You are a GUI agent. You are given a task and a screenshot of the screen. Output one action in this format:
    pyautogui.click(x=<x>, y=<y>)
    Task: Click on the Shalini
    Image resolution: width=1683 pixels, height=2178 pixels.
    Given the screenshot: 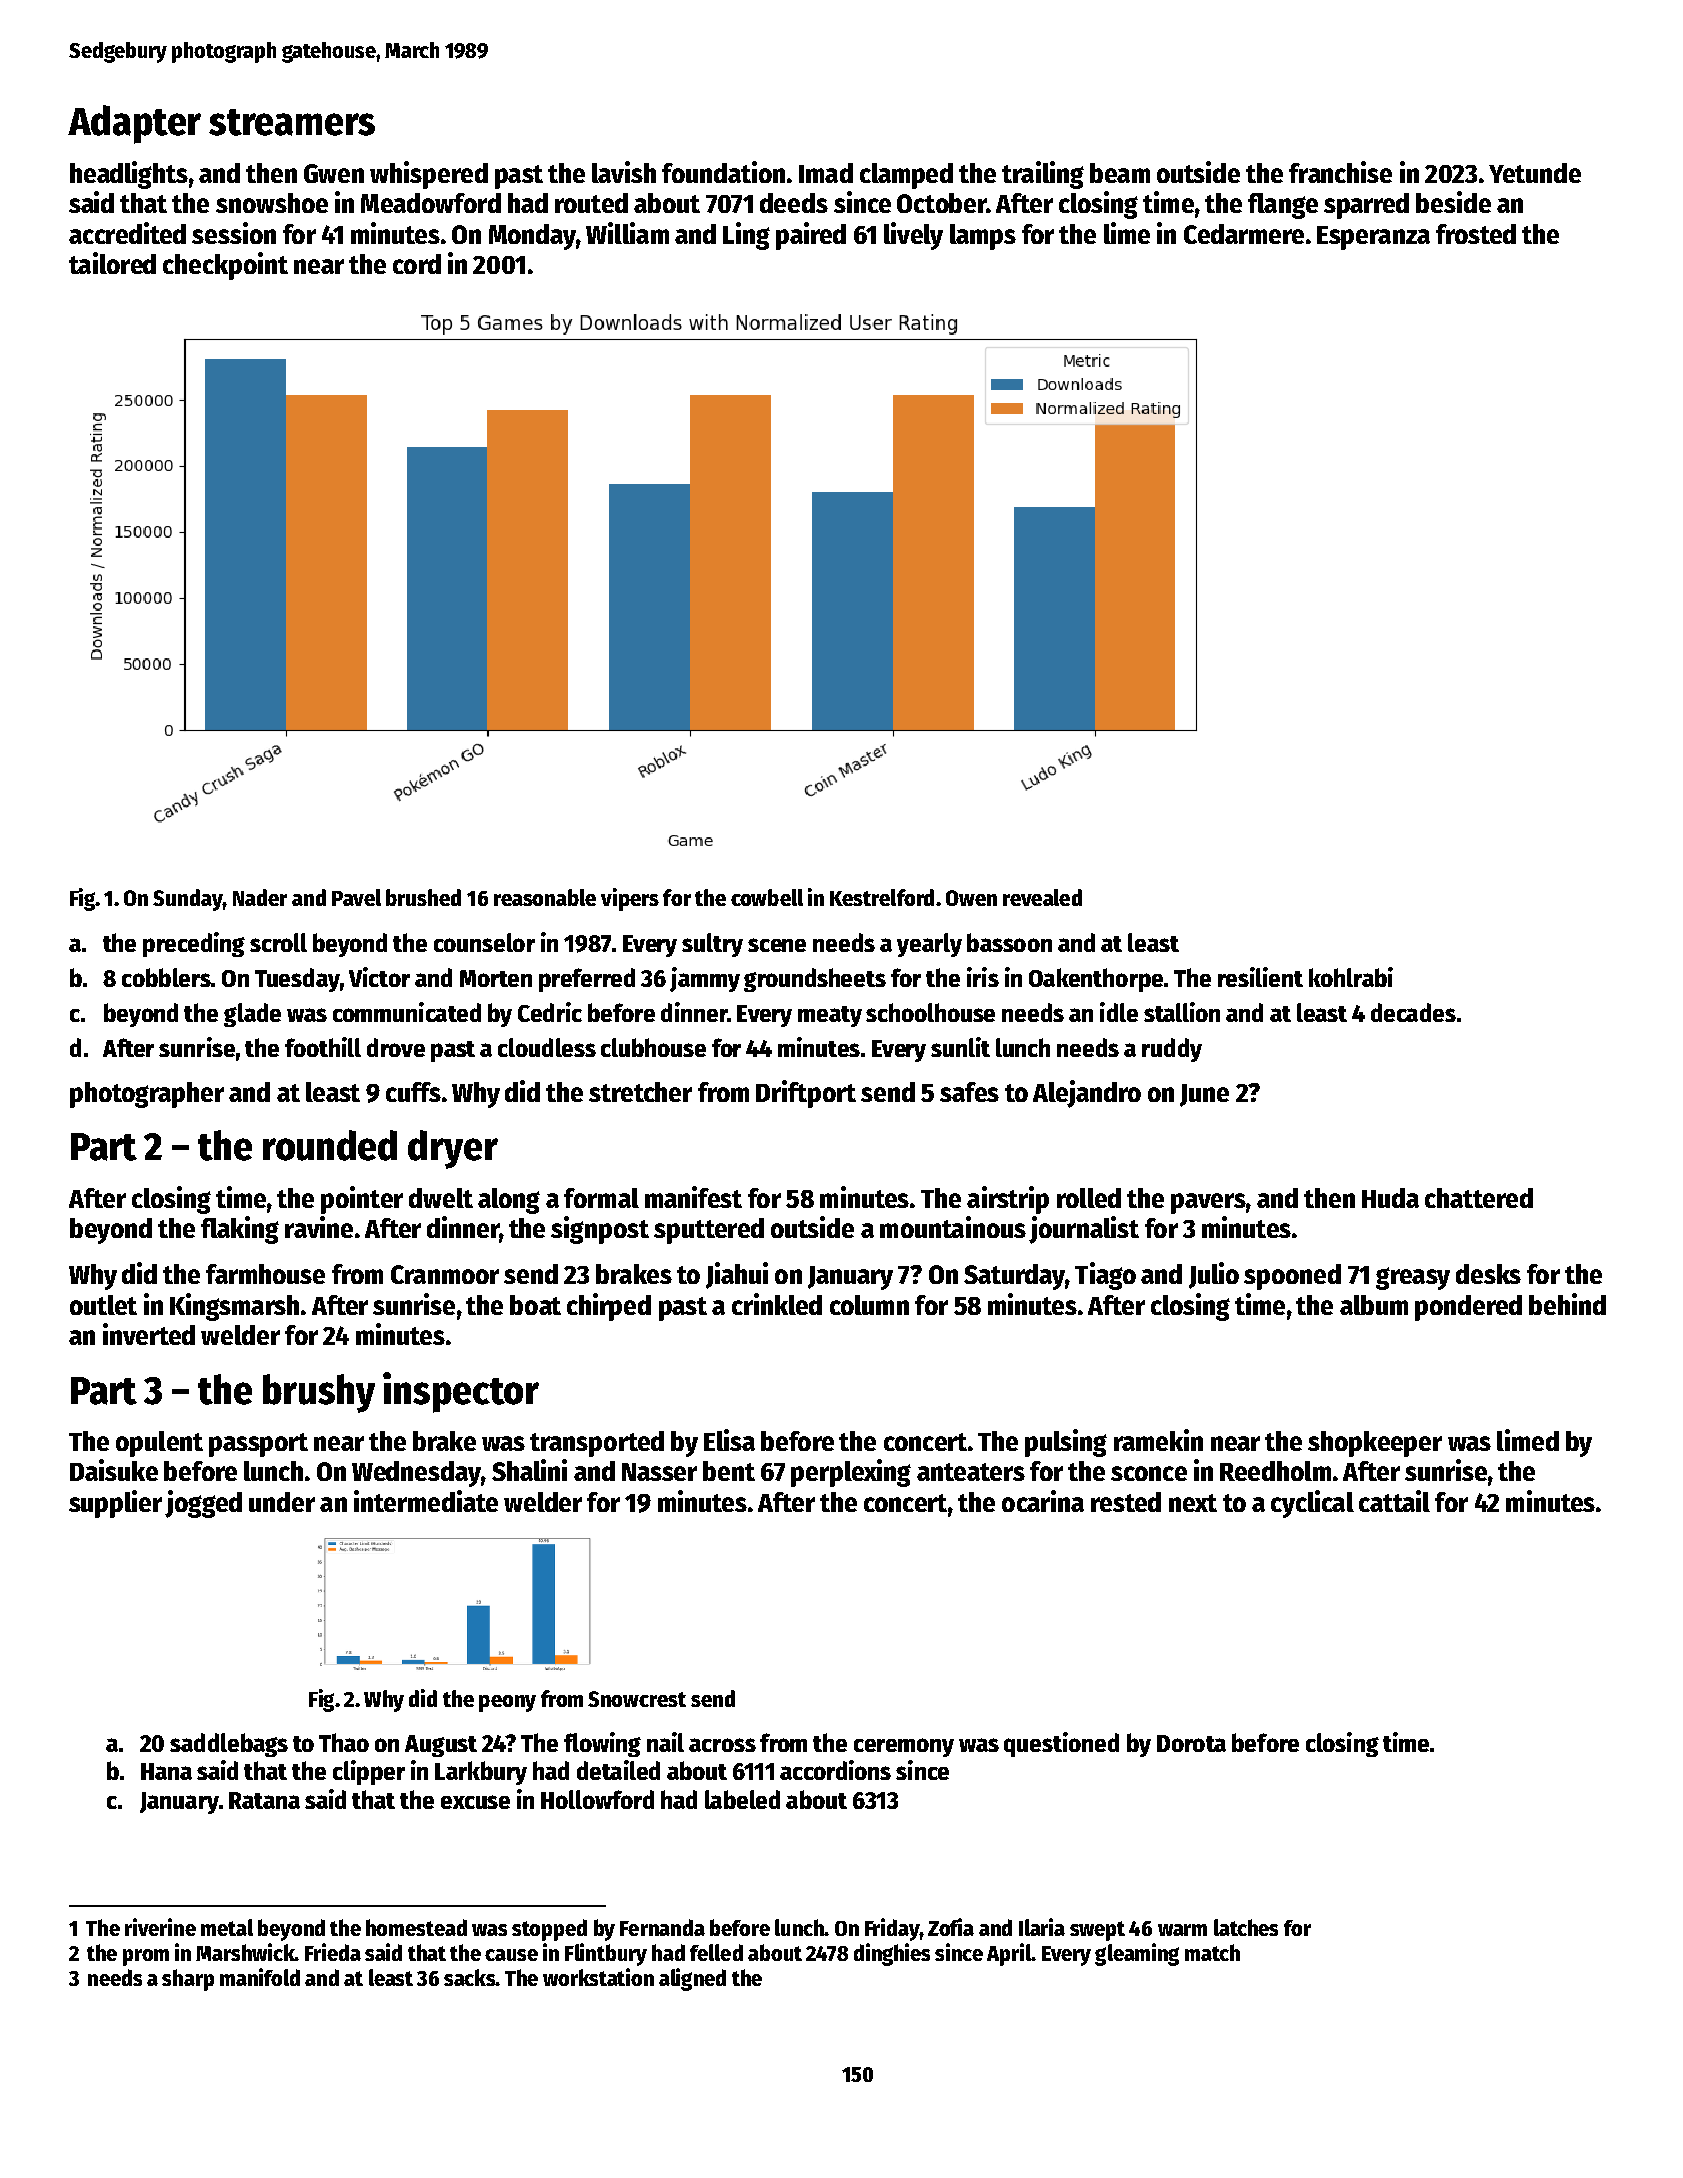 What is the action you would take?
    pyautogui.click(x=529, y=1470)
